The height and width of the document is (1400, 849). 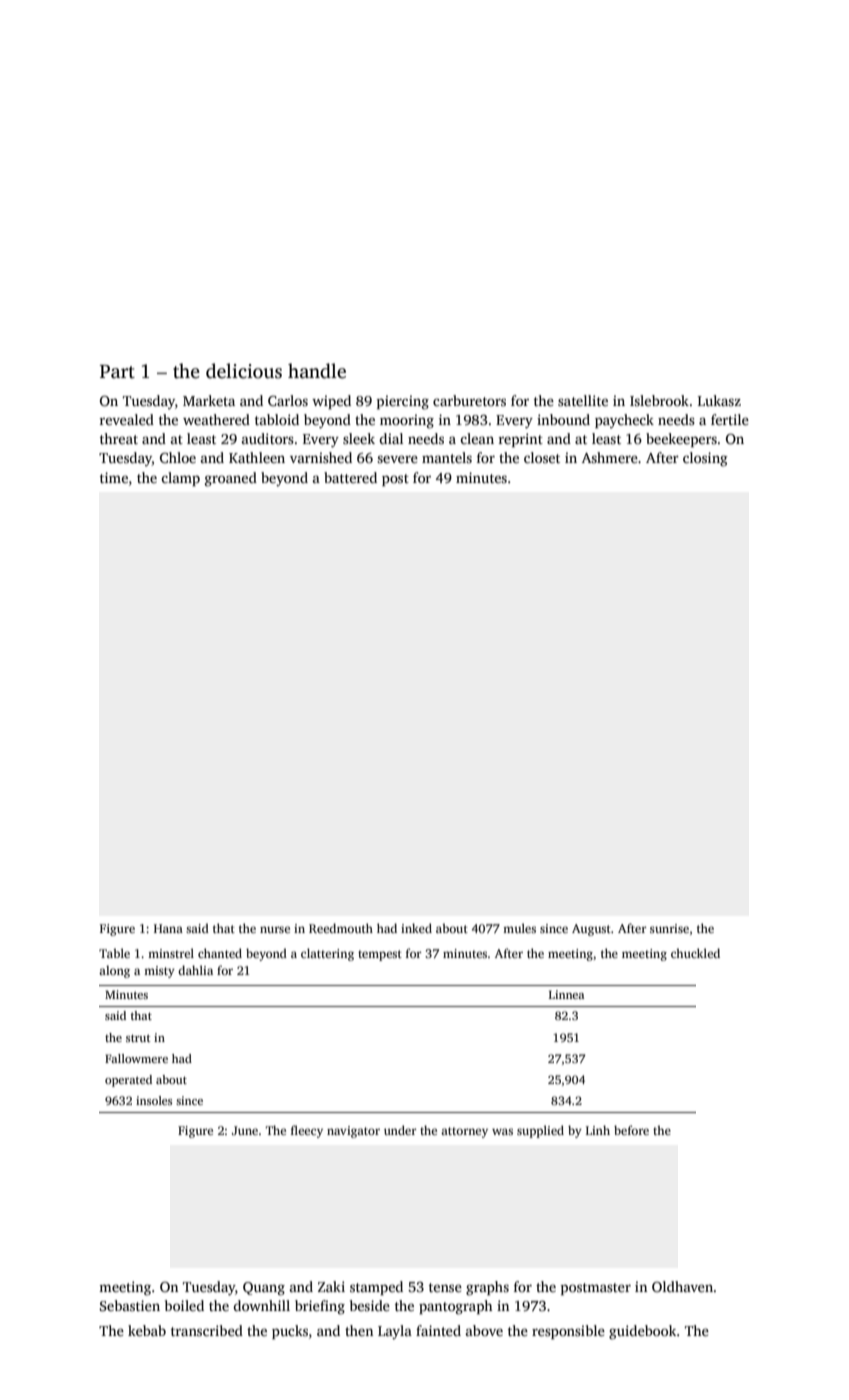 I want to click on Hana, so click(x=168, y=928).
